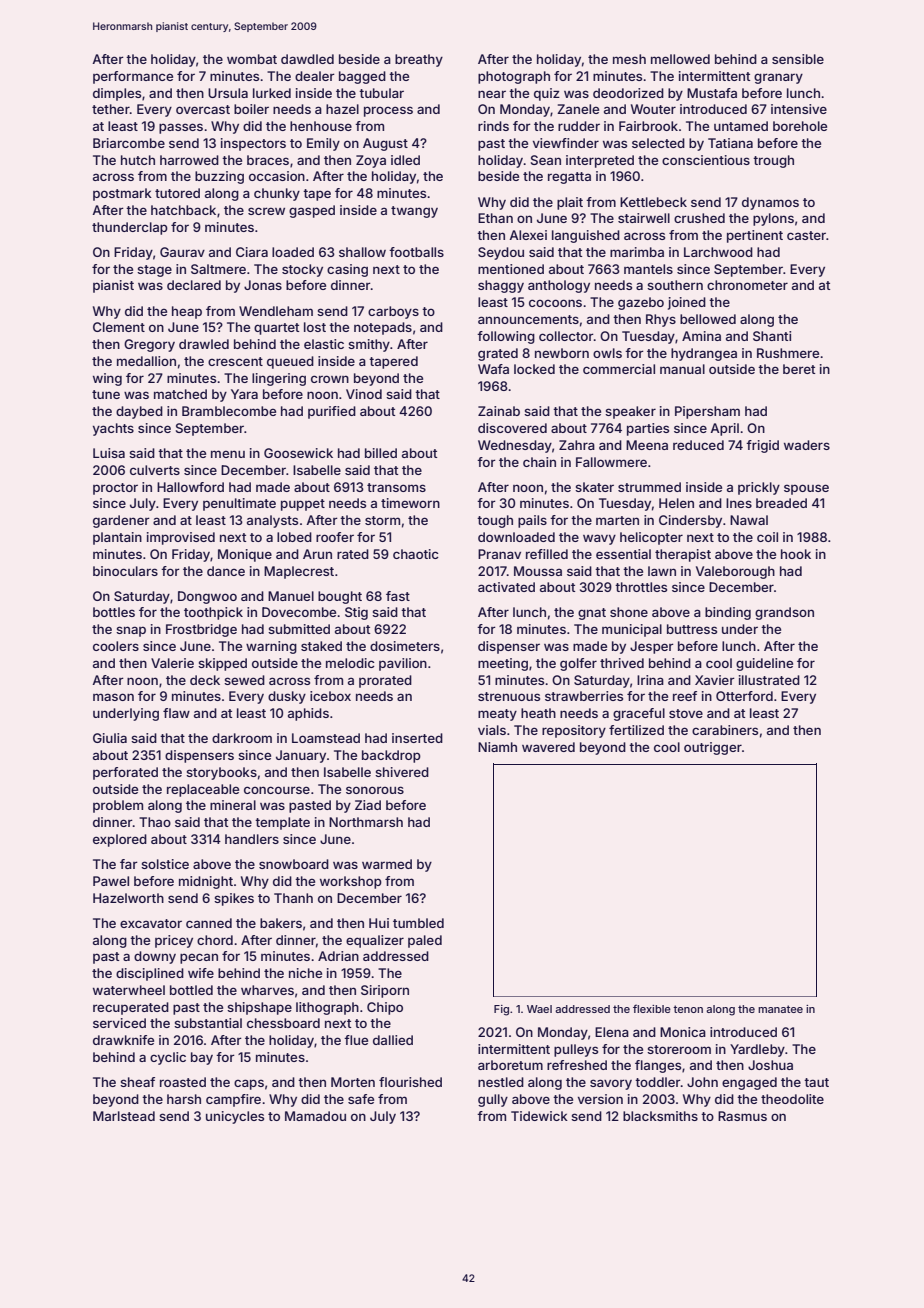 The image size is (924, 1308). What do you see at coordinates (266, 211) in the screenshot?
I see `screw` at bounding box center [266, 211].
